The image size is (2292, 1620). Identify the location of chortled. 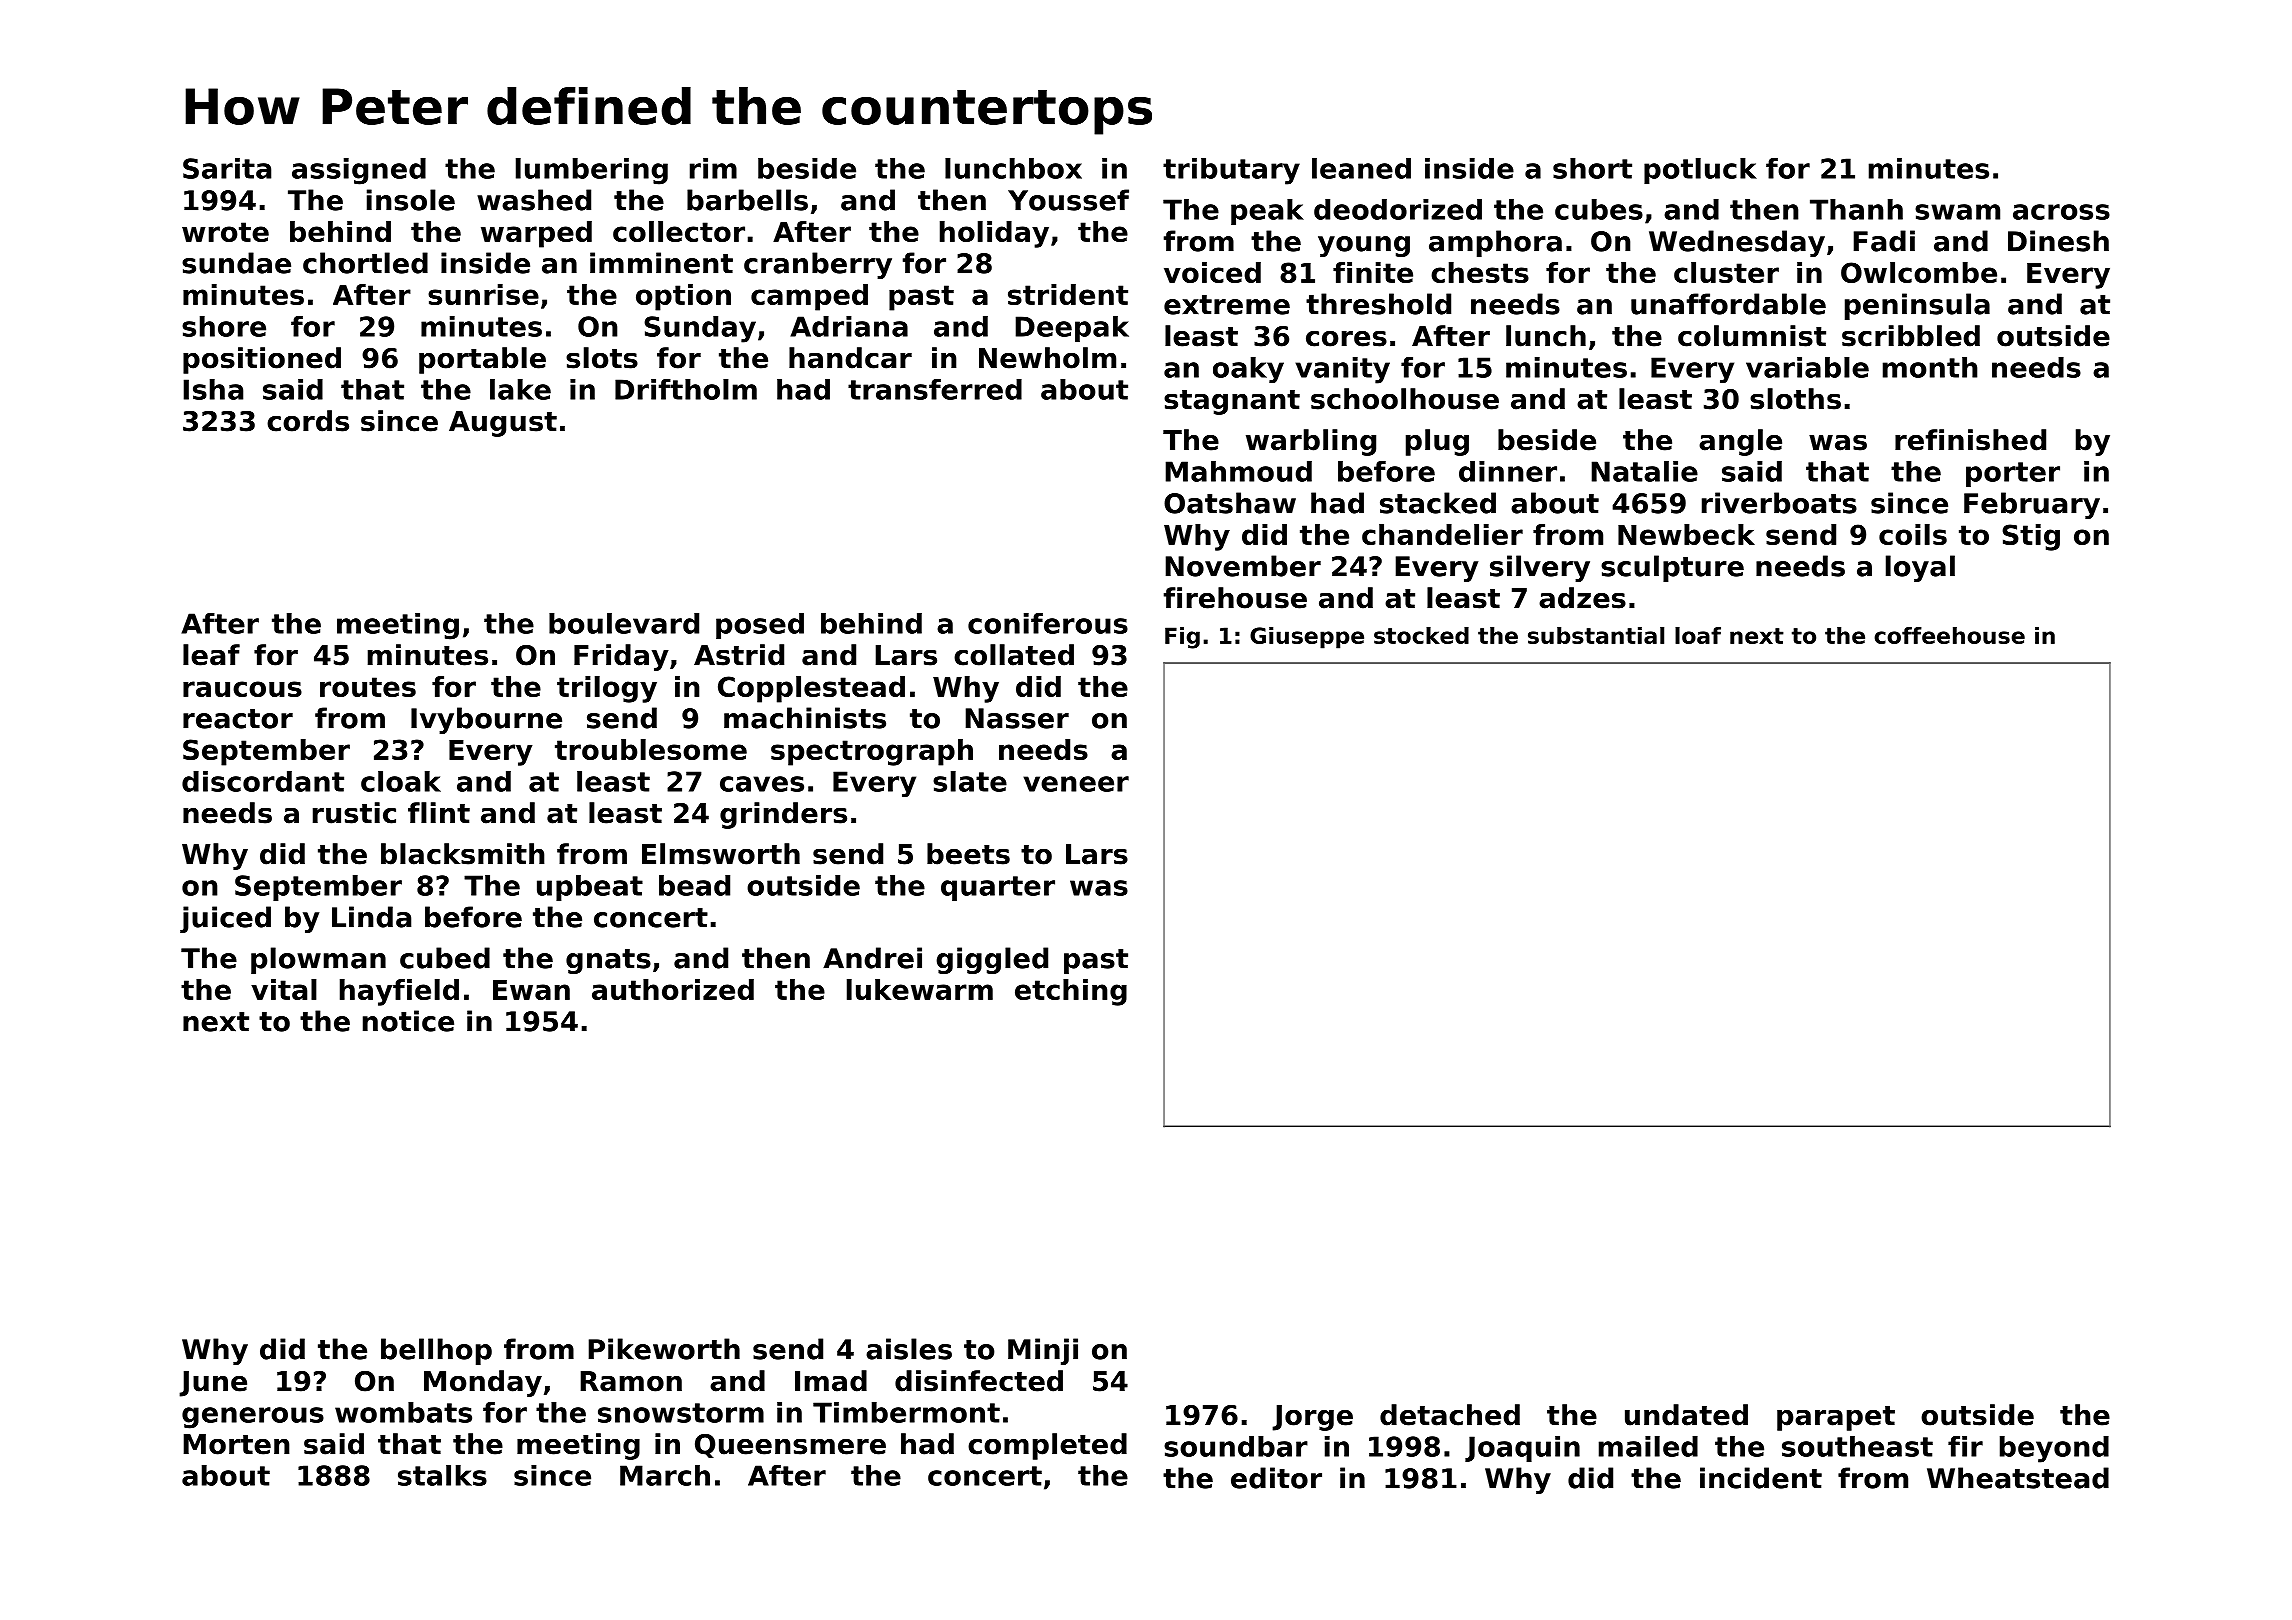
(365, 263).
